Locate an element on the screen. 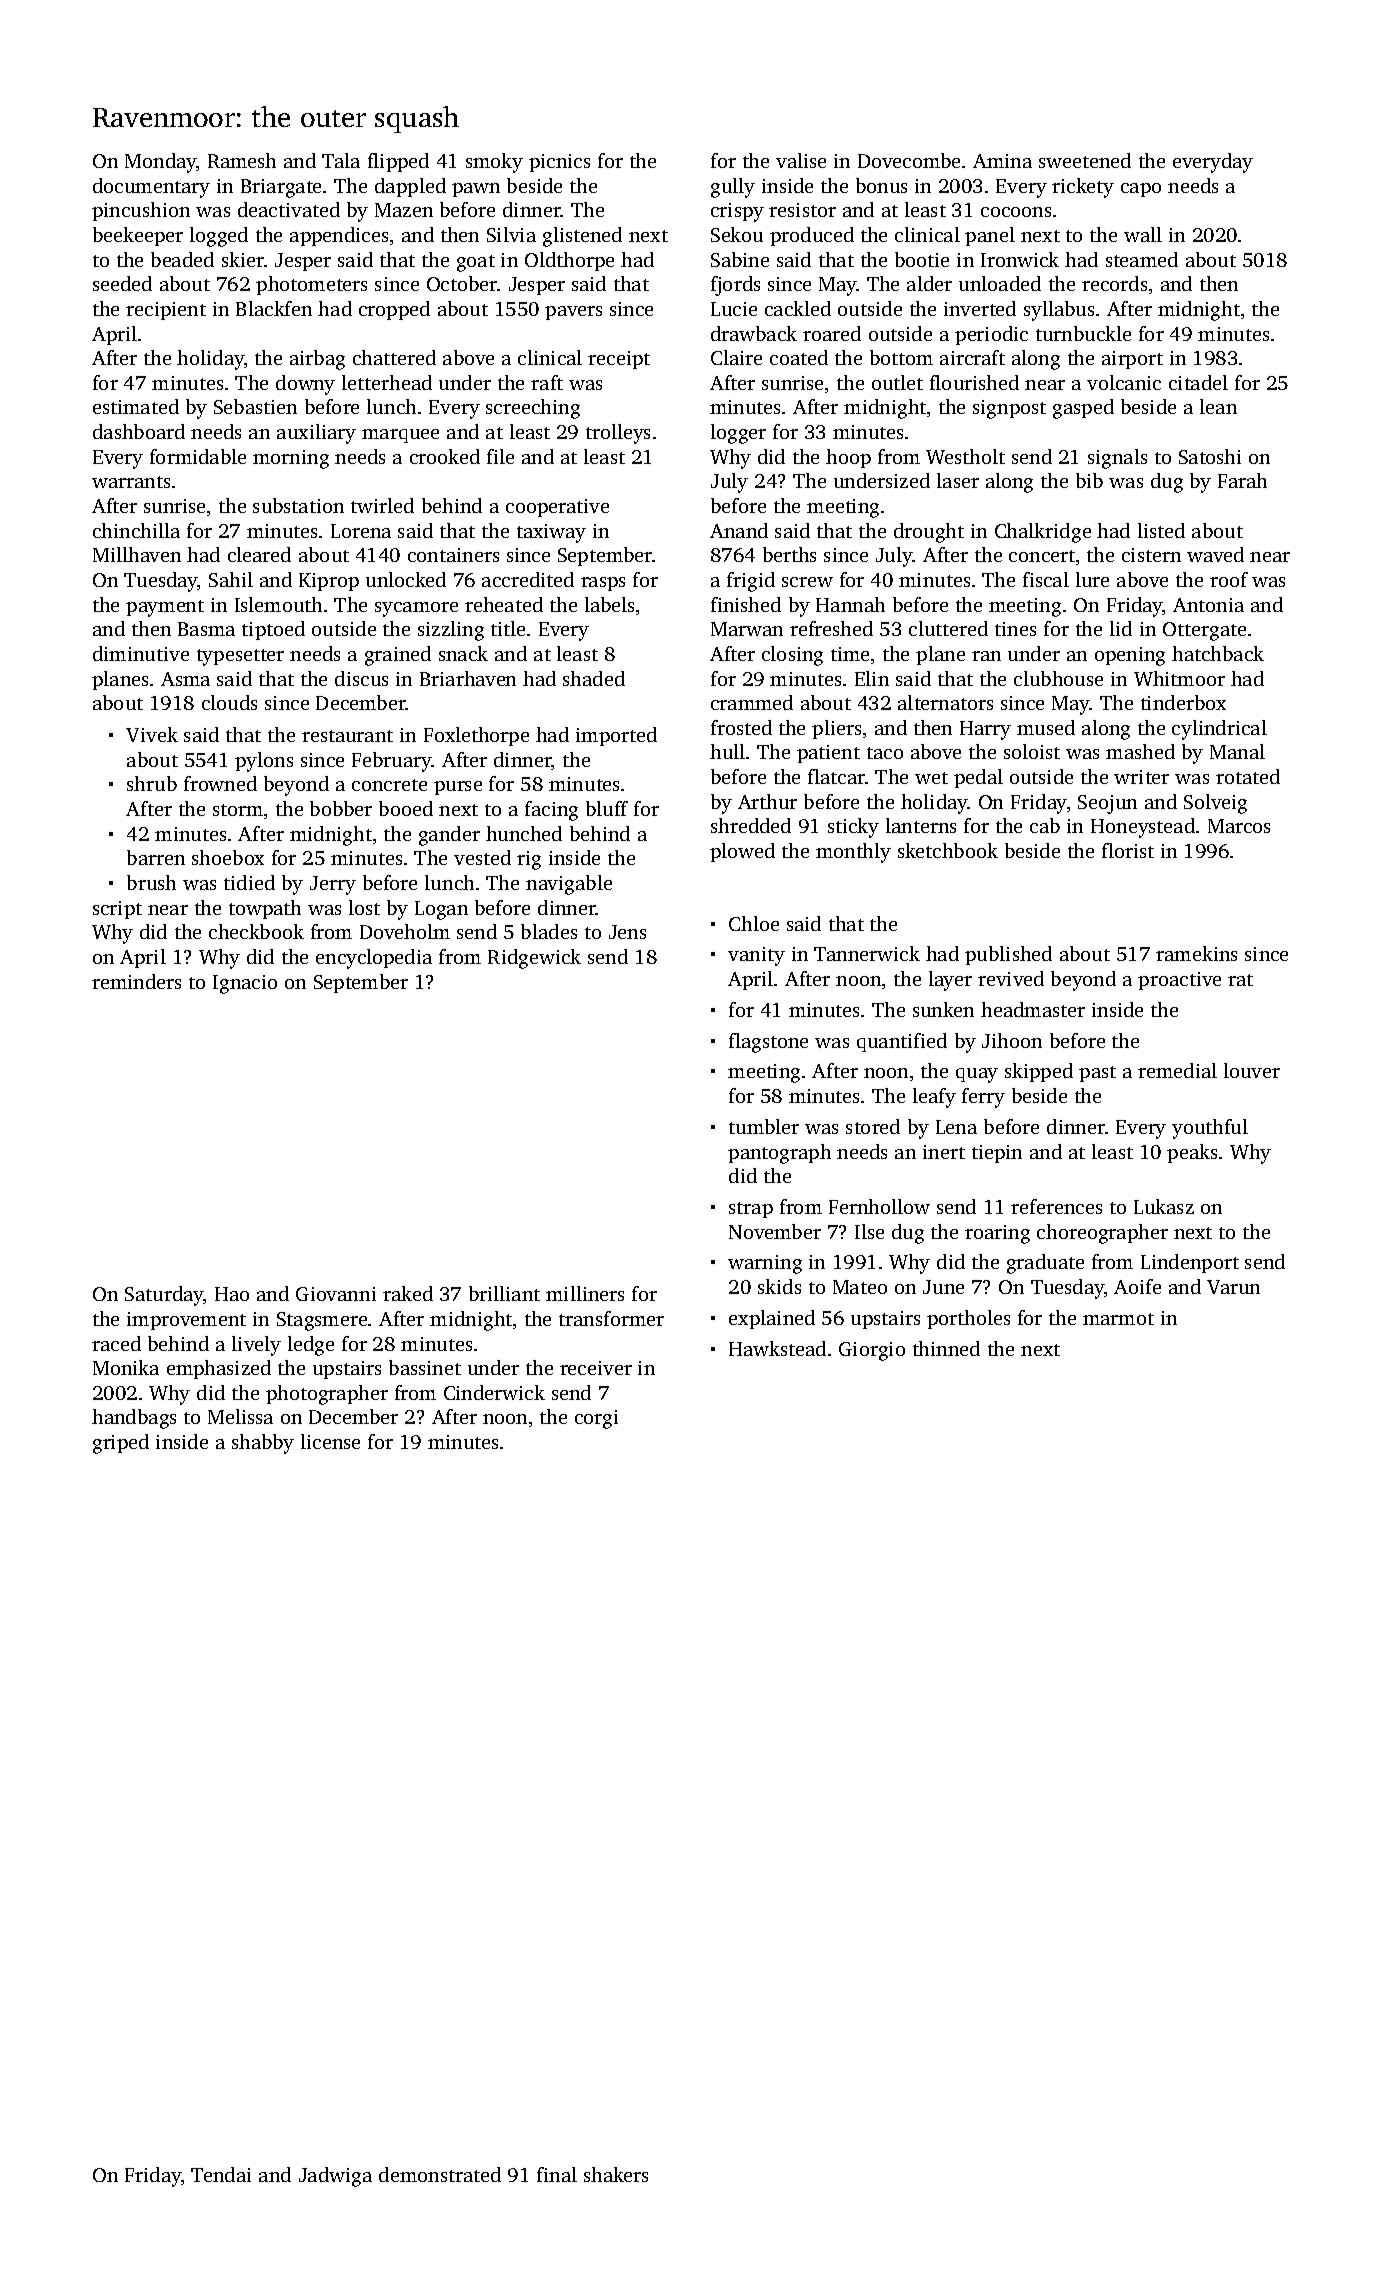 This screenshot has height=2281, width=1385. drought is located at coordinates (929, 533).
